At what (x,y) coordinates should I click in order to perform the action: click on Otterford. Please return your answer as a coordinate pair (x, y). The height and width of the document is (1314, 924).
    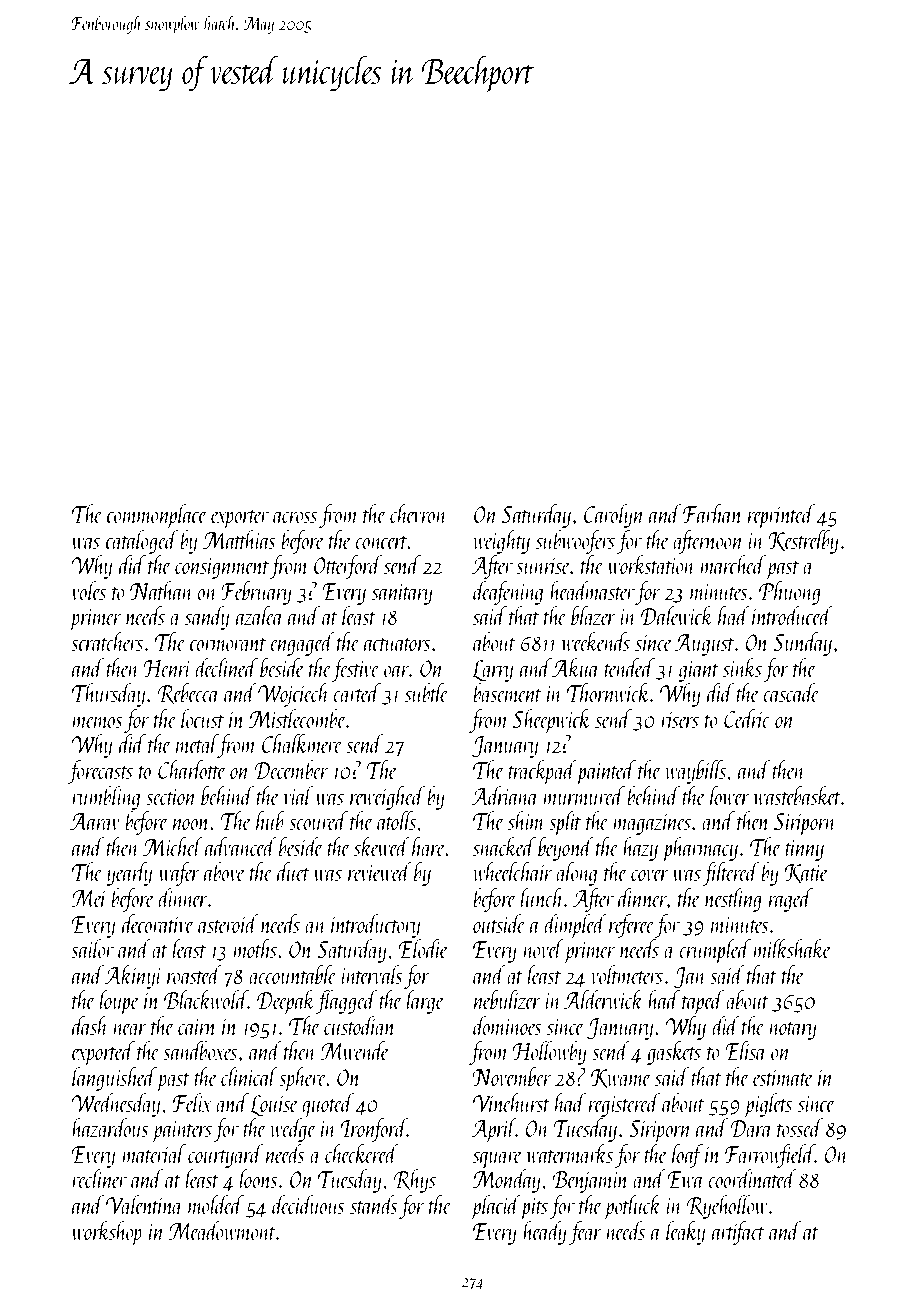
    Looking at the image, I should click on (348, 567).
